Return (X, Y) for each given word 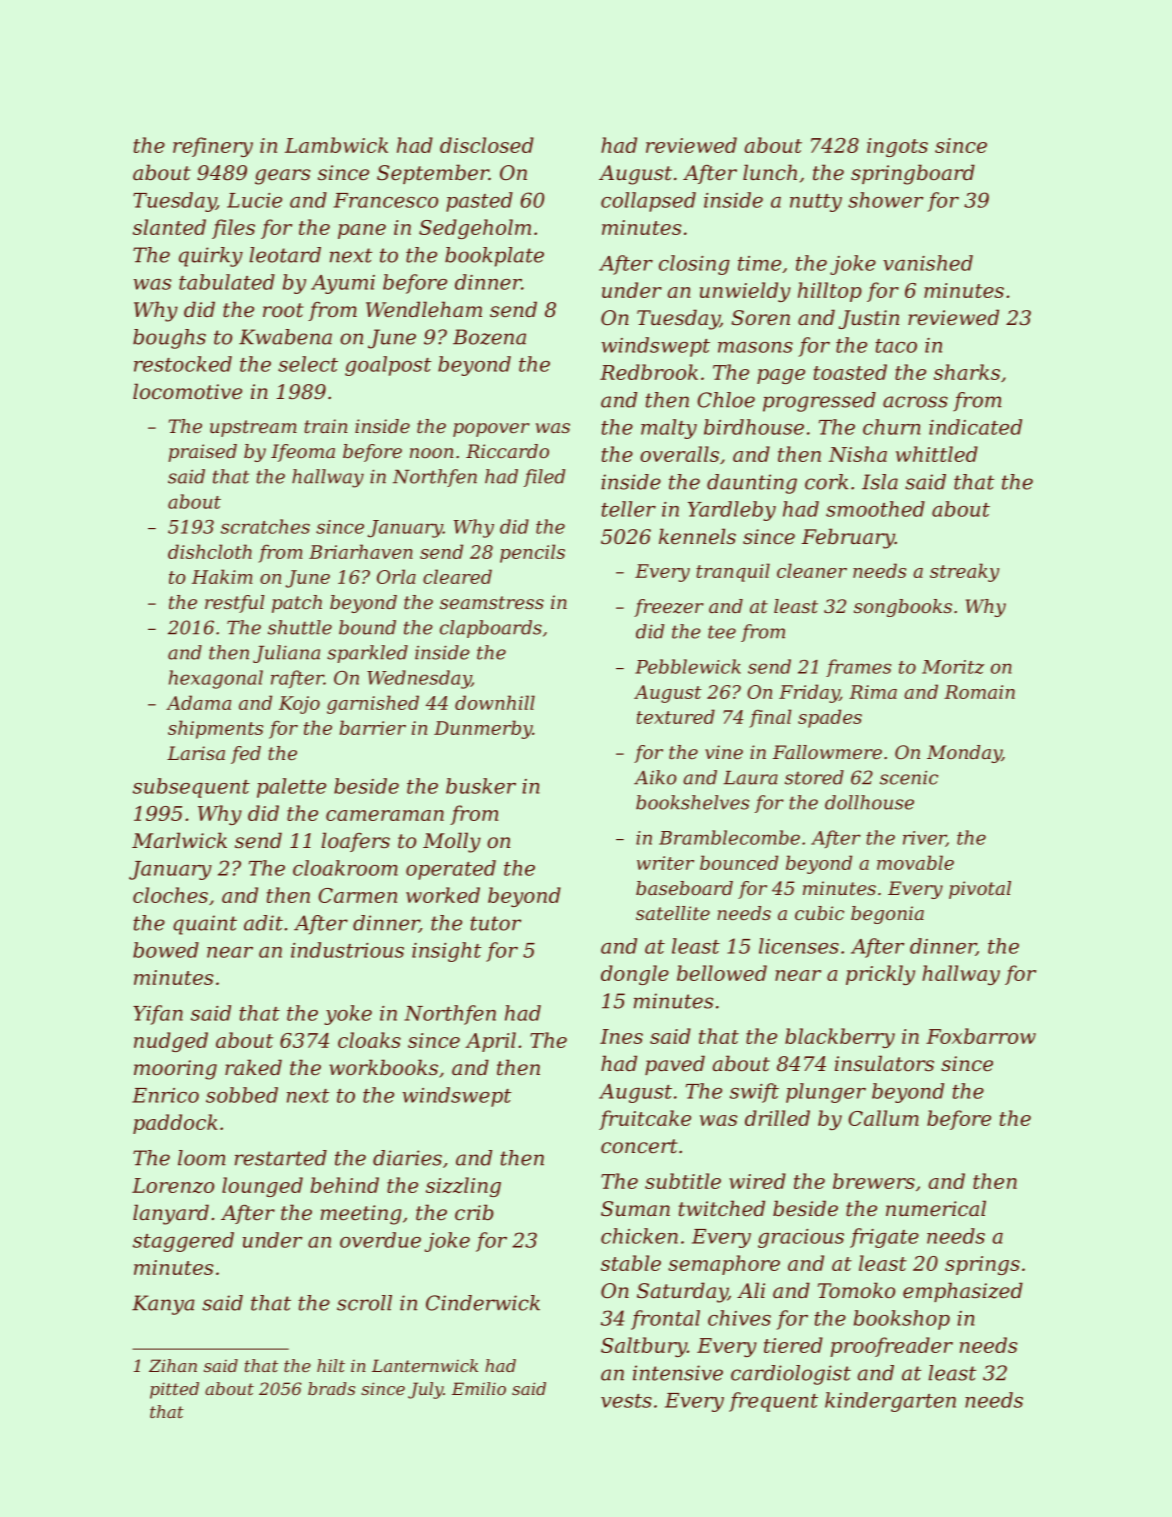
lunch (770, 172)
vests (626, 1401)
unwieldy (745, 292)
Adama (198, 702)
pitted (174, 1390)
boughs (169, 339)
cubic (819, 913)
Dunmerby (483, 729)
